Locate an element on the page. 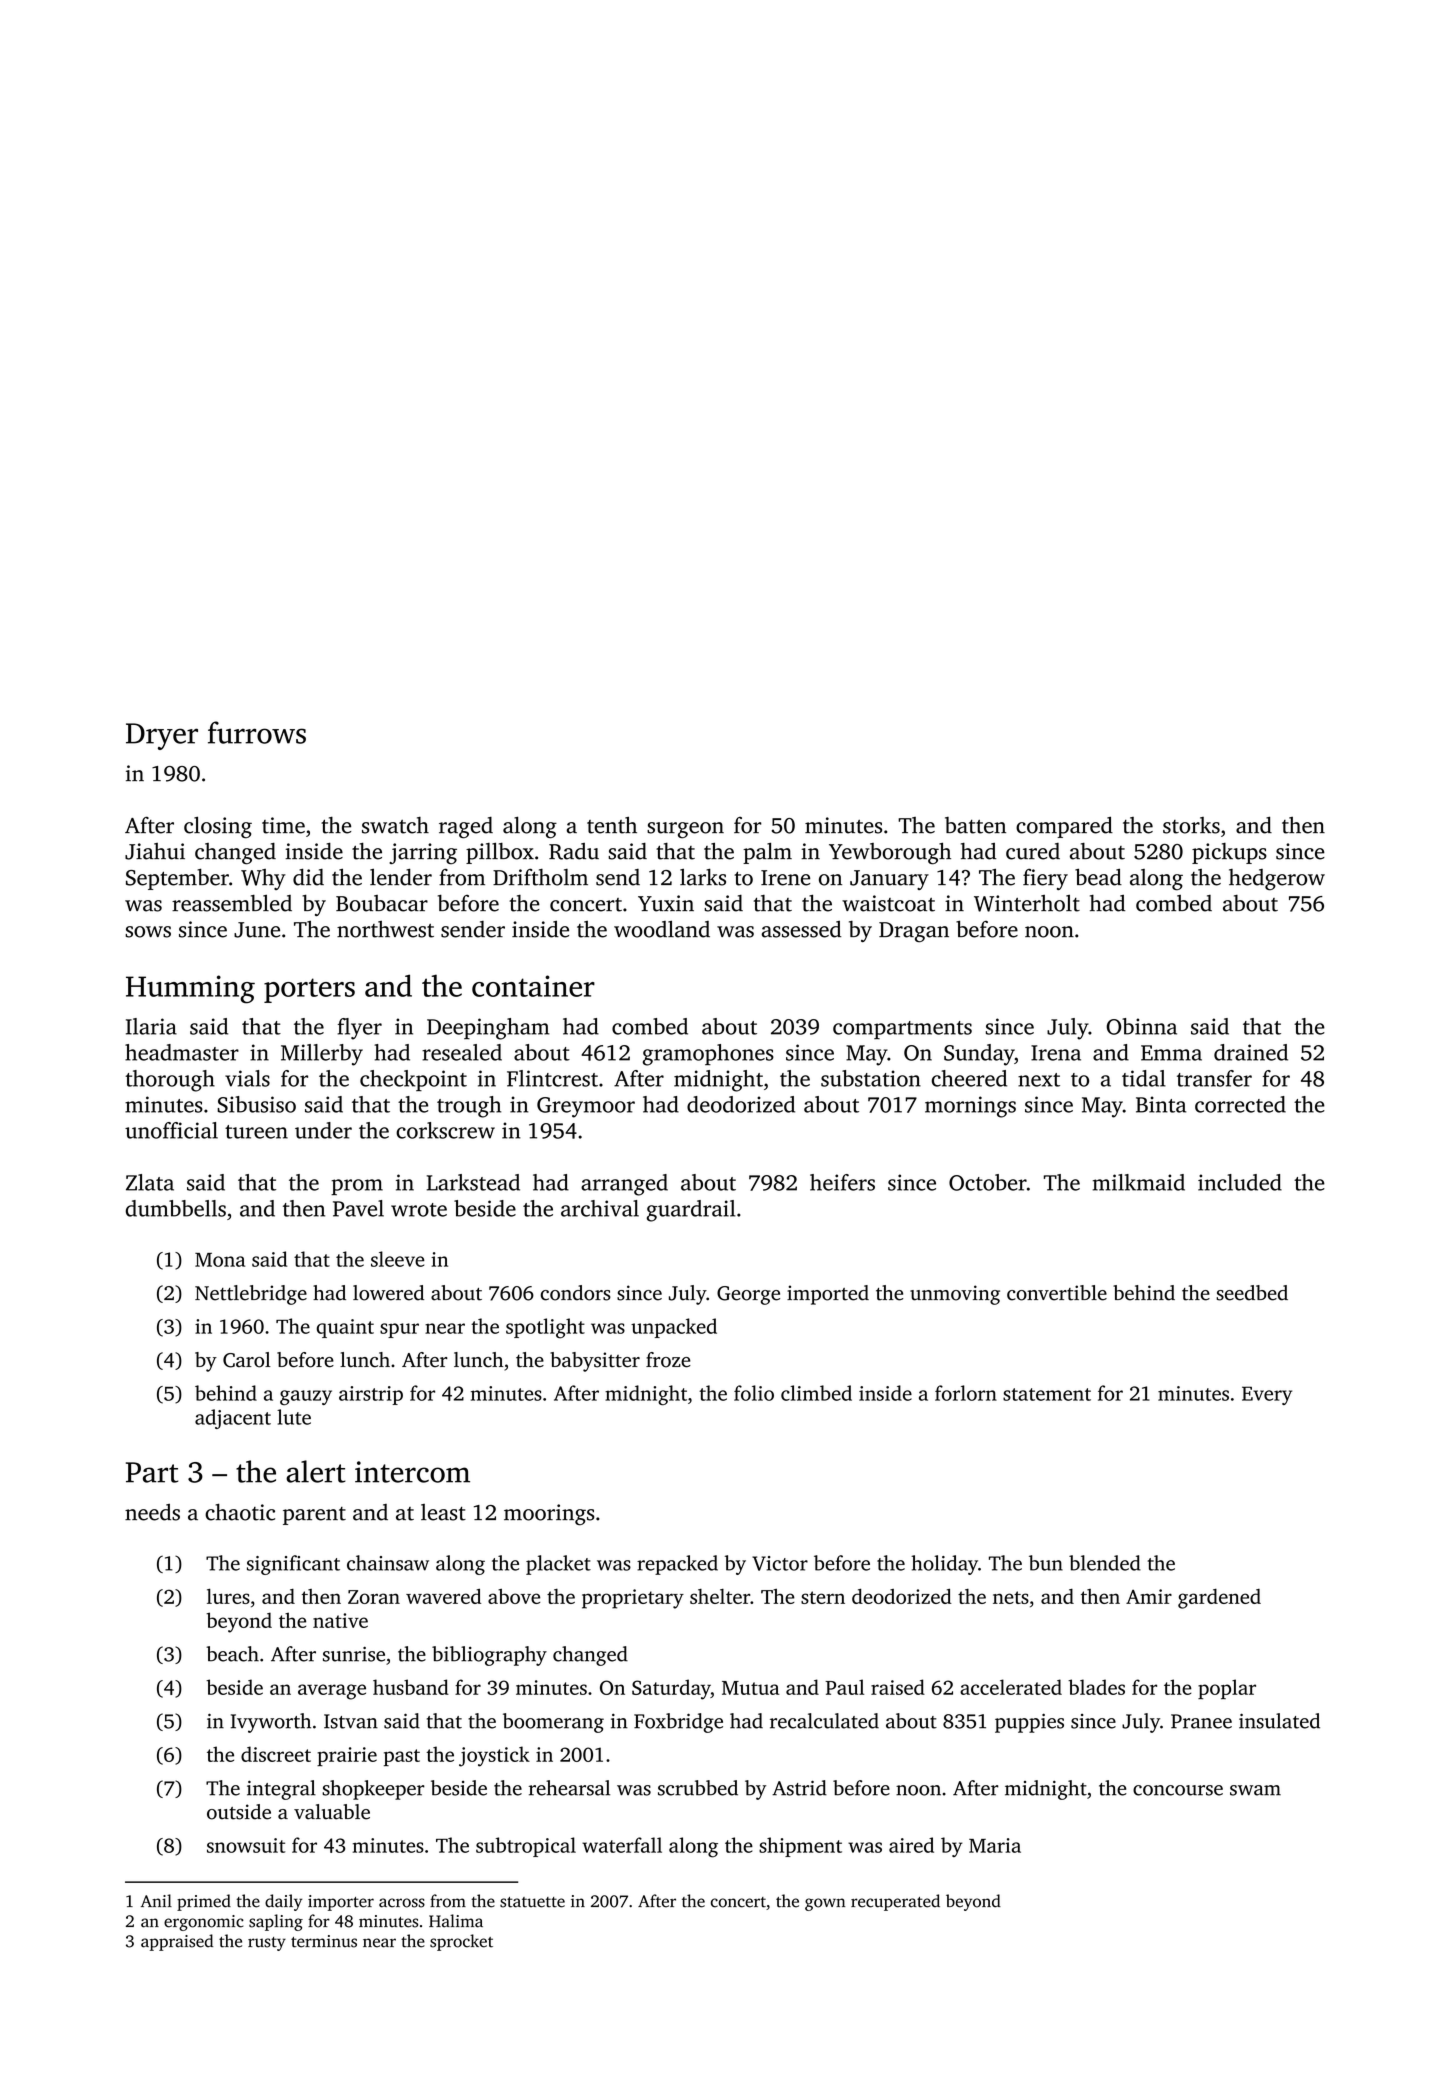 This image has height=2100, width=1450. reassembled is located at coordinates (232, 903).
